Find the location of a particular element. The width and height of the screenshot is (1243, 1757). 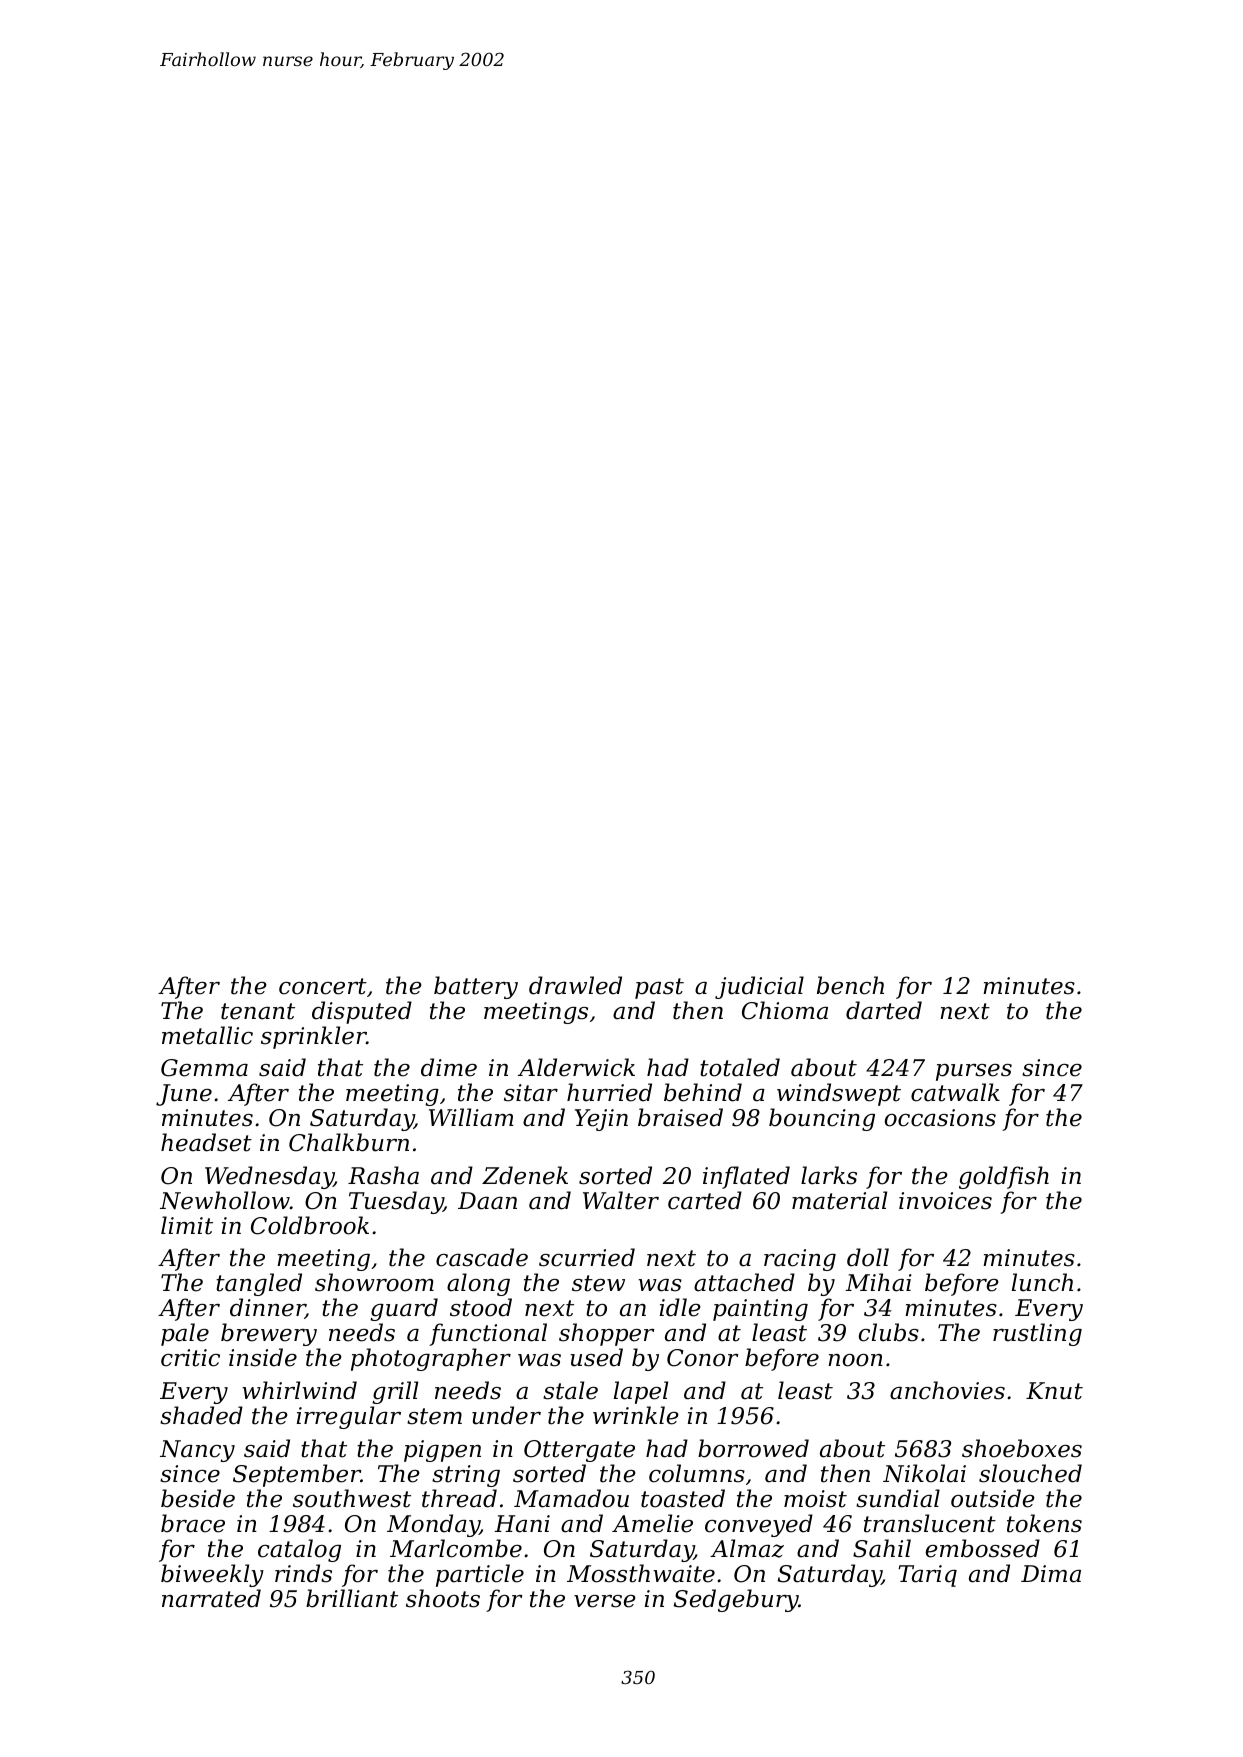

columns is located at coordinates (697, 1473).
